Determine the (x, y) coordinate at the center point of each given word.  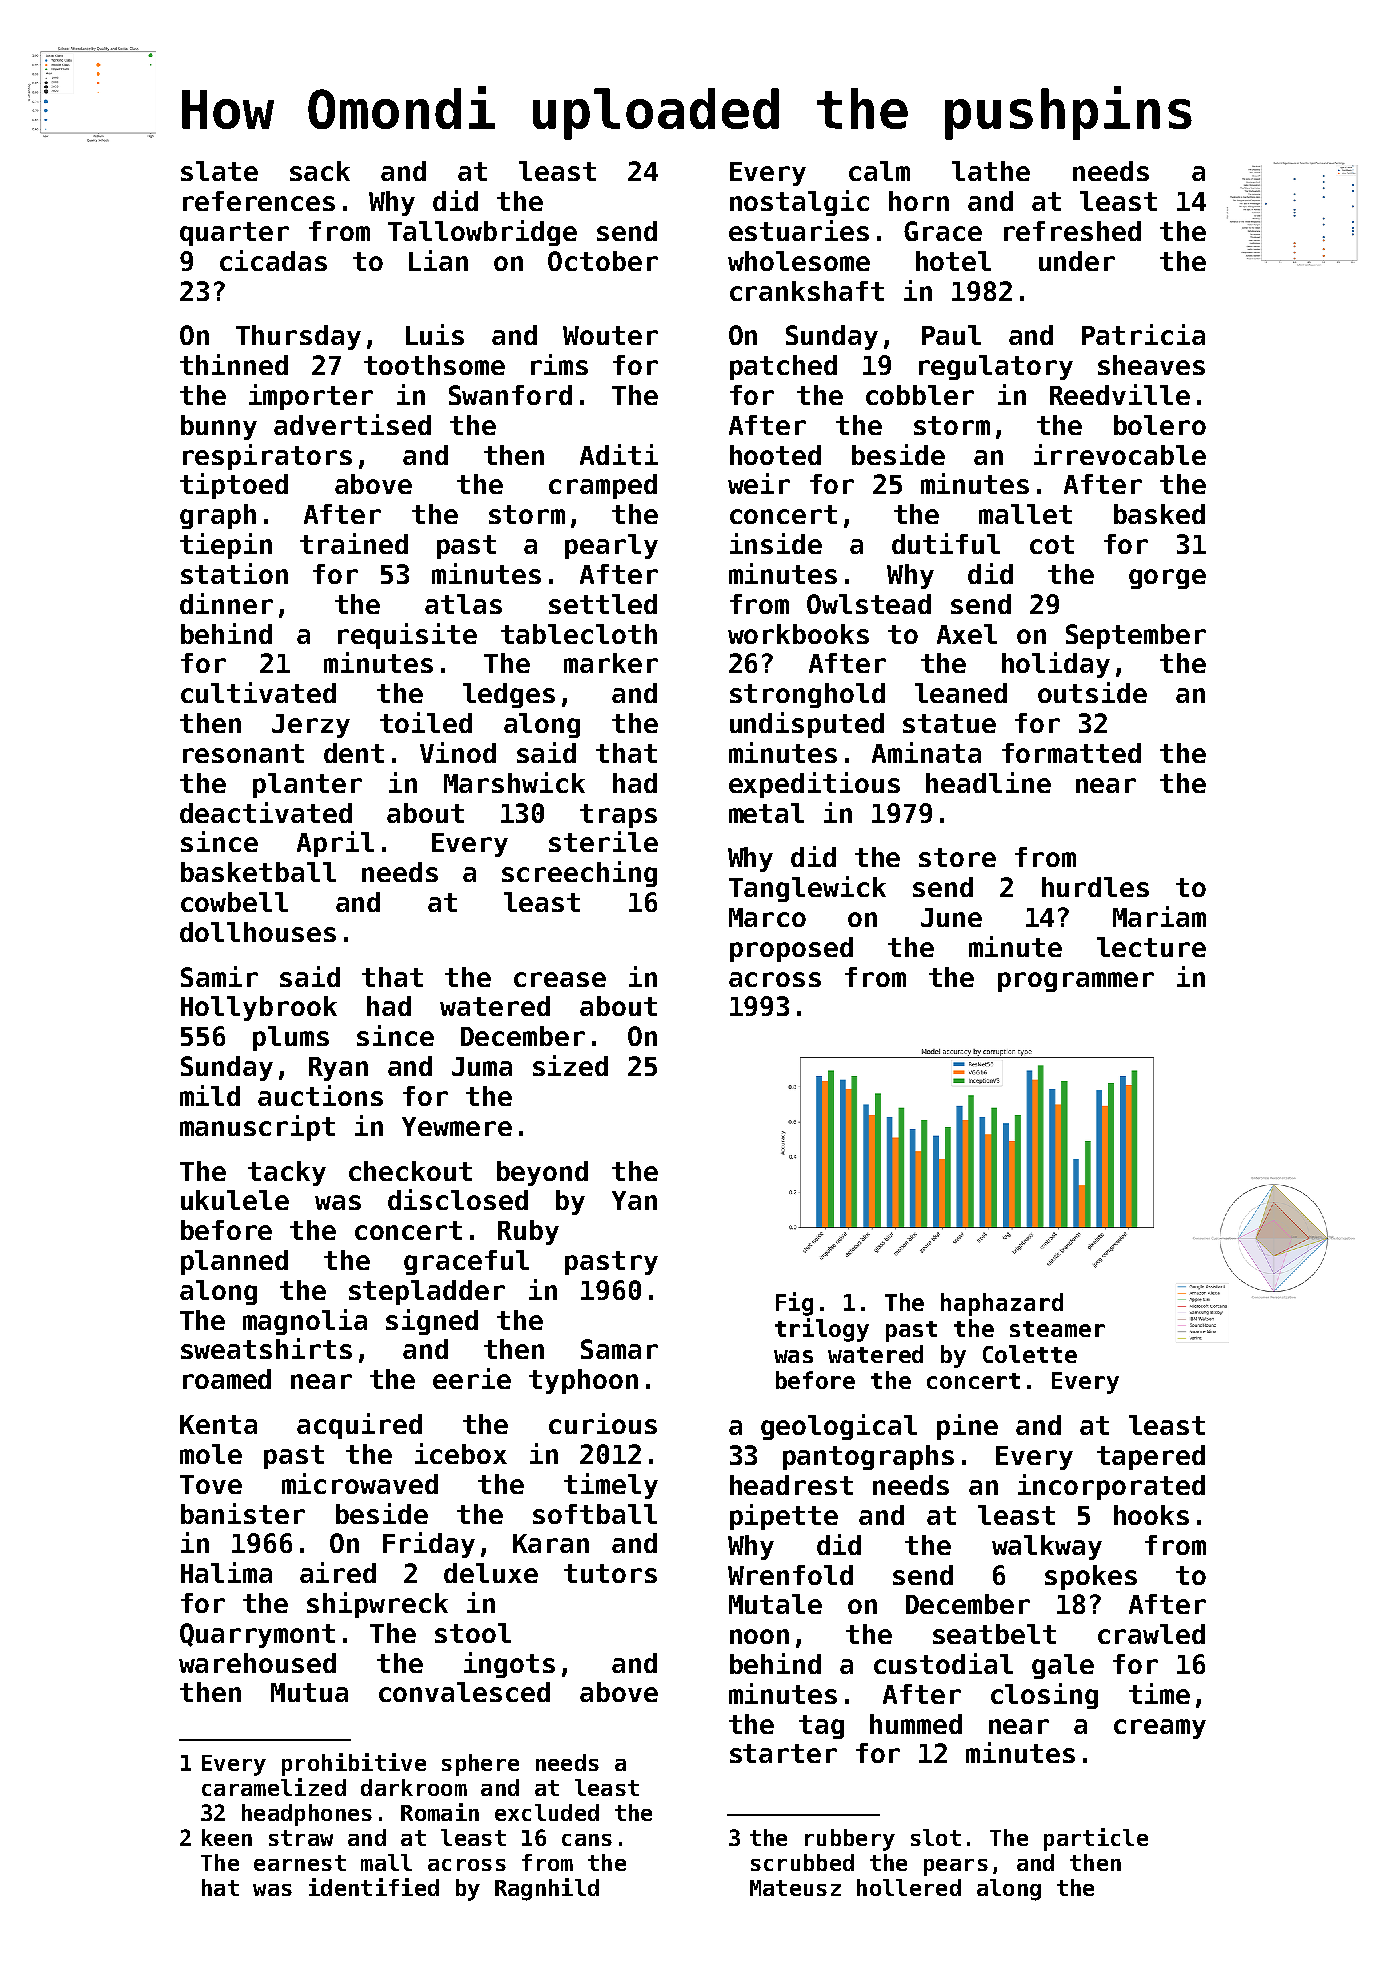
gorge (1167, 579)
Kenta (218, 1424)
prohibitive (354, 1764)
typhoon (583, 1381)
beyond (542, 1173)
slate (219, 171)
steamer (1057, 1329)
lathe (991, 171)
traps (618, 816)
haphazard (1002, 1304)
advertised (352, 424)
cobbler (920, 395)
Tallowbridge (482, 233)
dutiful (946, 543)
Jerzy (311, 726)
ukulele (235, 1200)
